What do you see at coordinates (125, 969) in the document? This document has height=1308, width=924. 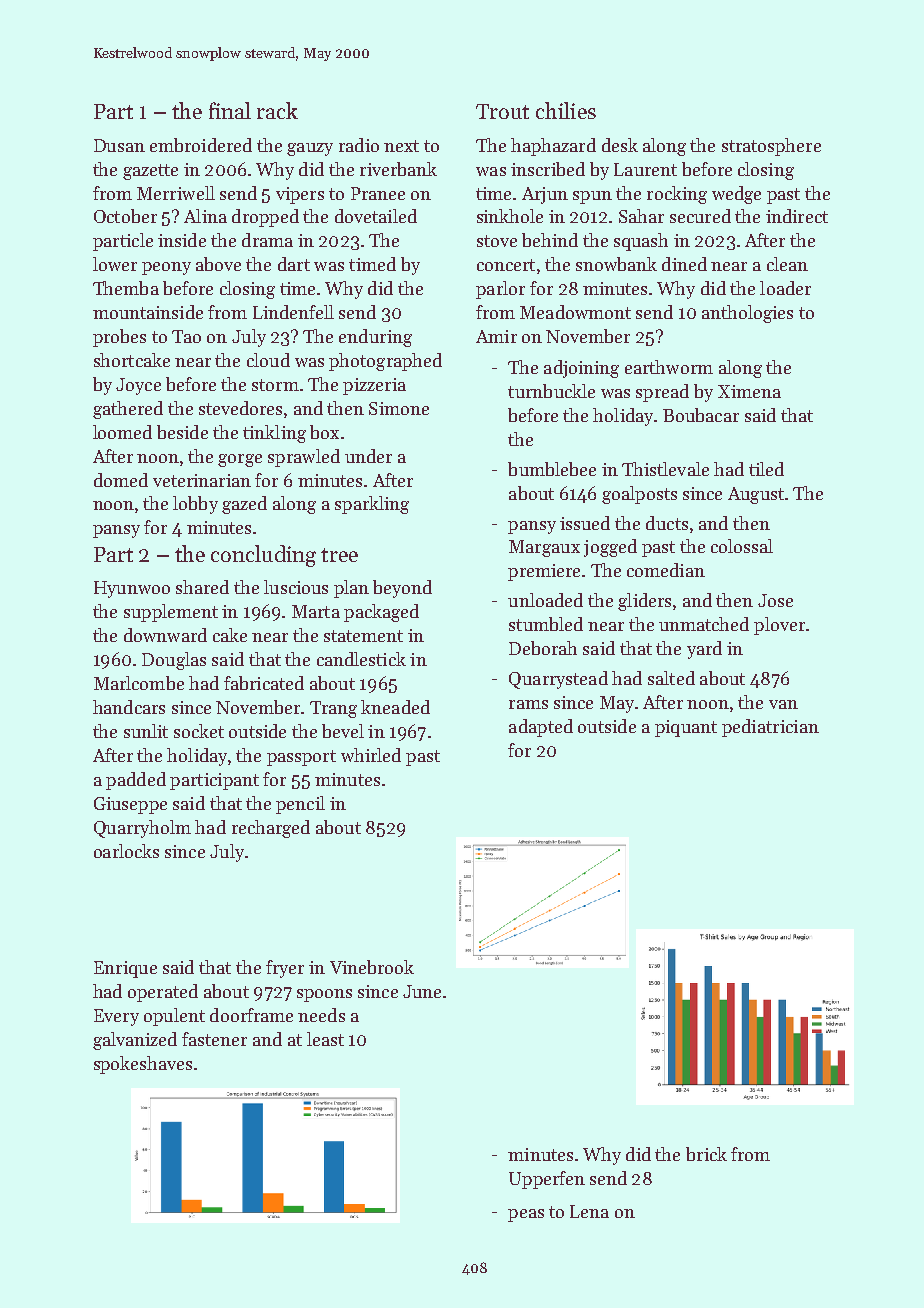 I see `Enrique` at bounding box center [125, 969].
